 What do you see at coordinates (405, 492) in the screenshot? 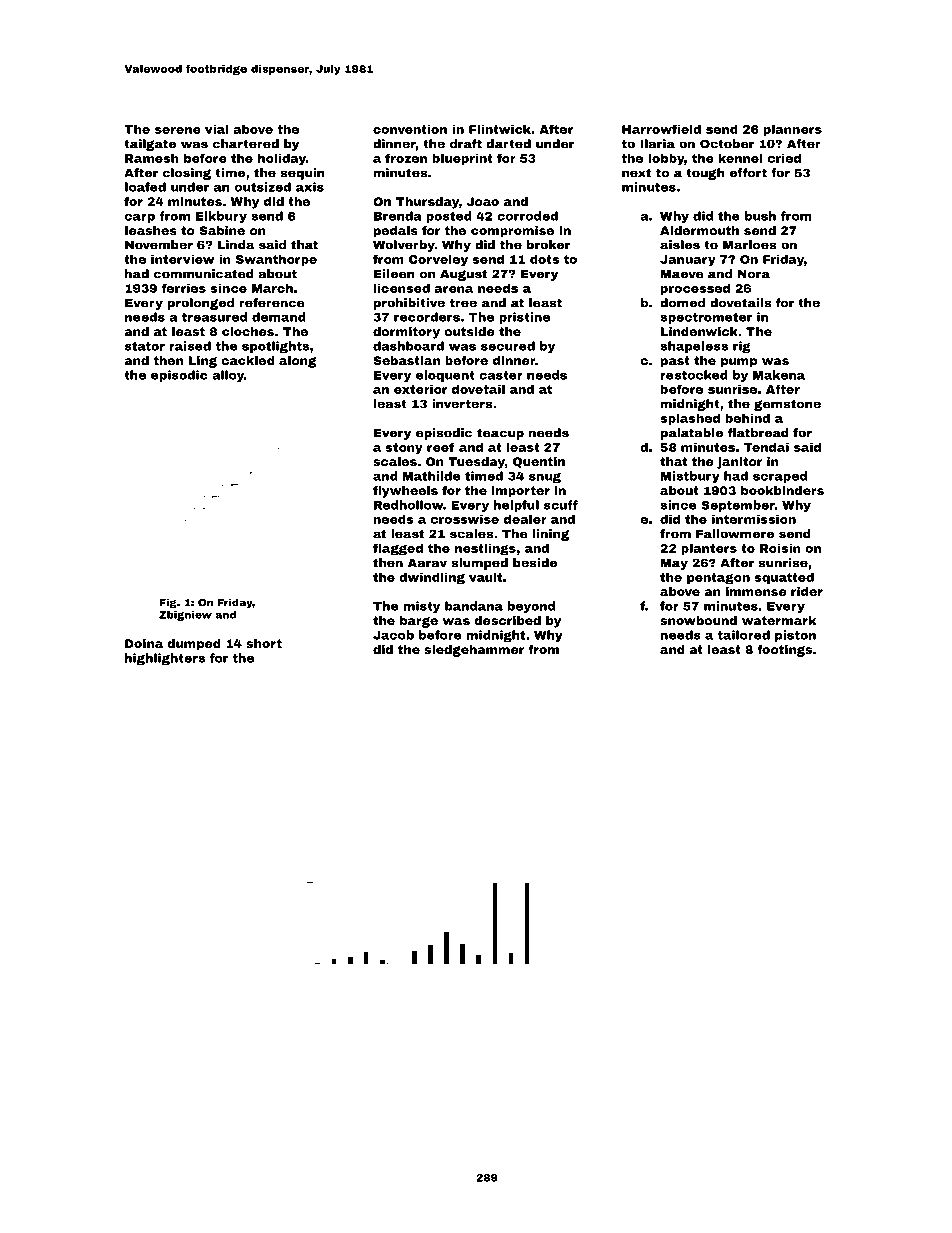
I see `flywheels` at bounding box center [405, 492].
